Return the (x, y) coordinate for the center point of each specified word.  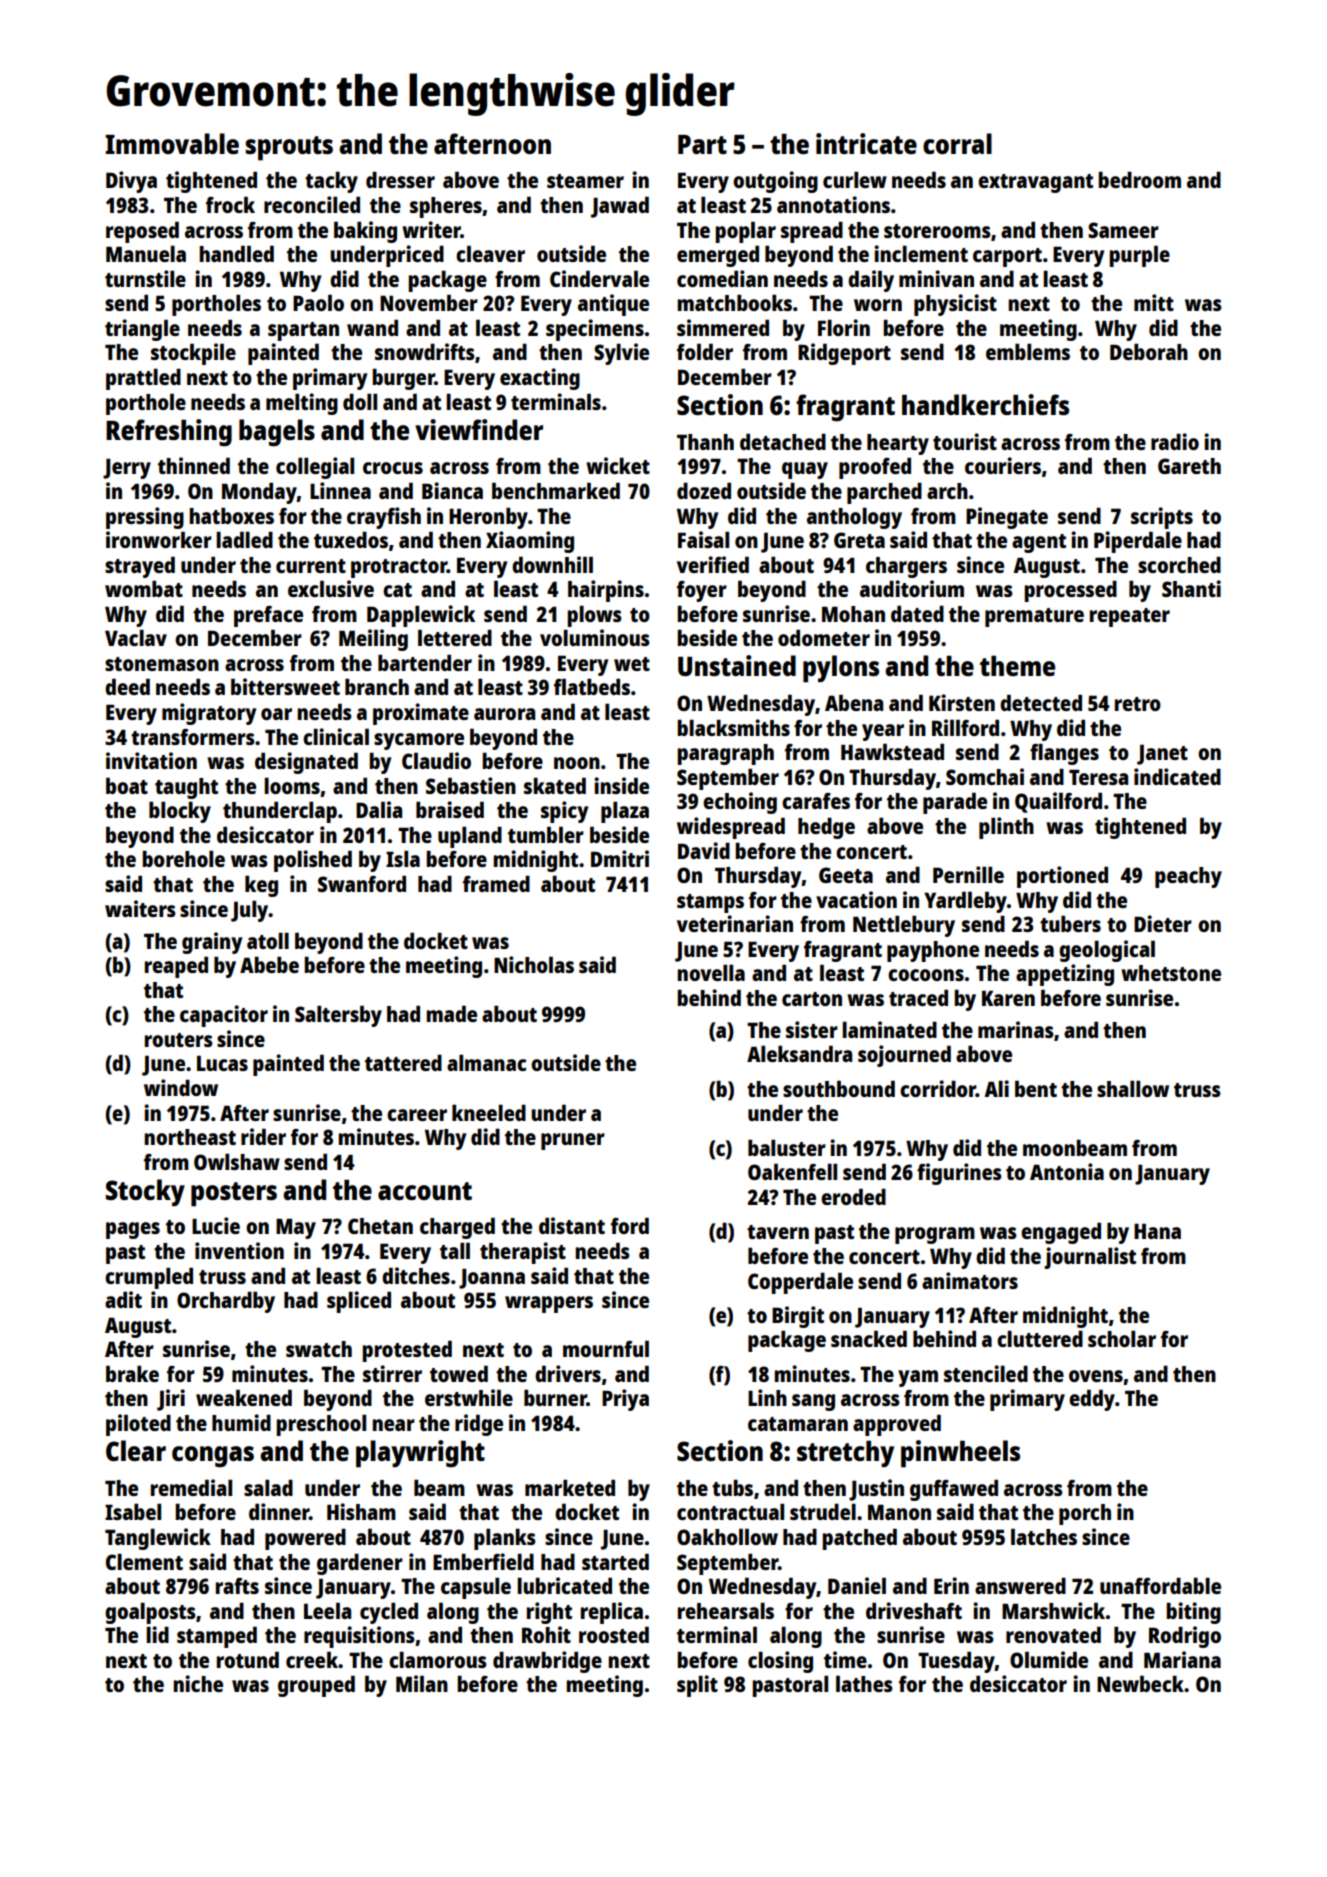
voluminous (595, 637)
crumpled (149, 1278)
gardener (360, 1564)
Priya (625, 1400)
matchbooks (734, 302)
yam (918, 1378)
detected (1041, 702)
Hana (1157, 1231)
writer (431, 229)
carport (1007, 257)
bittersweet (285, 686)
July (250, 911)
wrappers (549, 1304)
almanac (487, 1062)
